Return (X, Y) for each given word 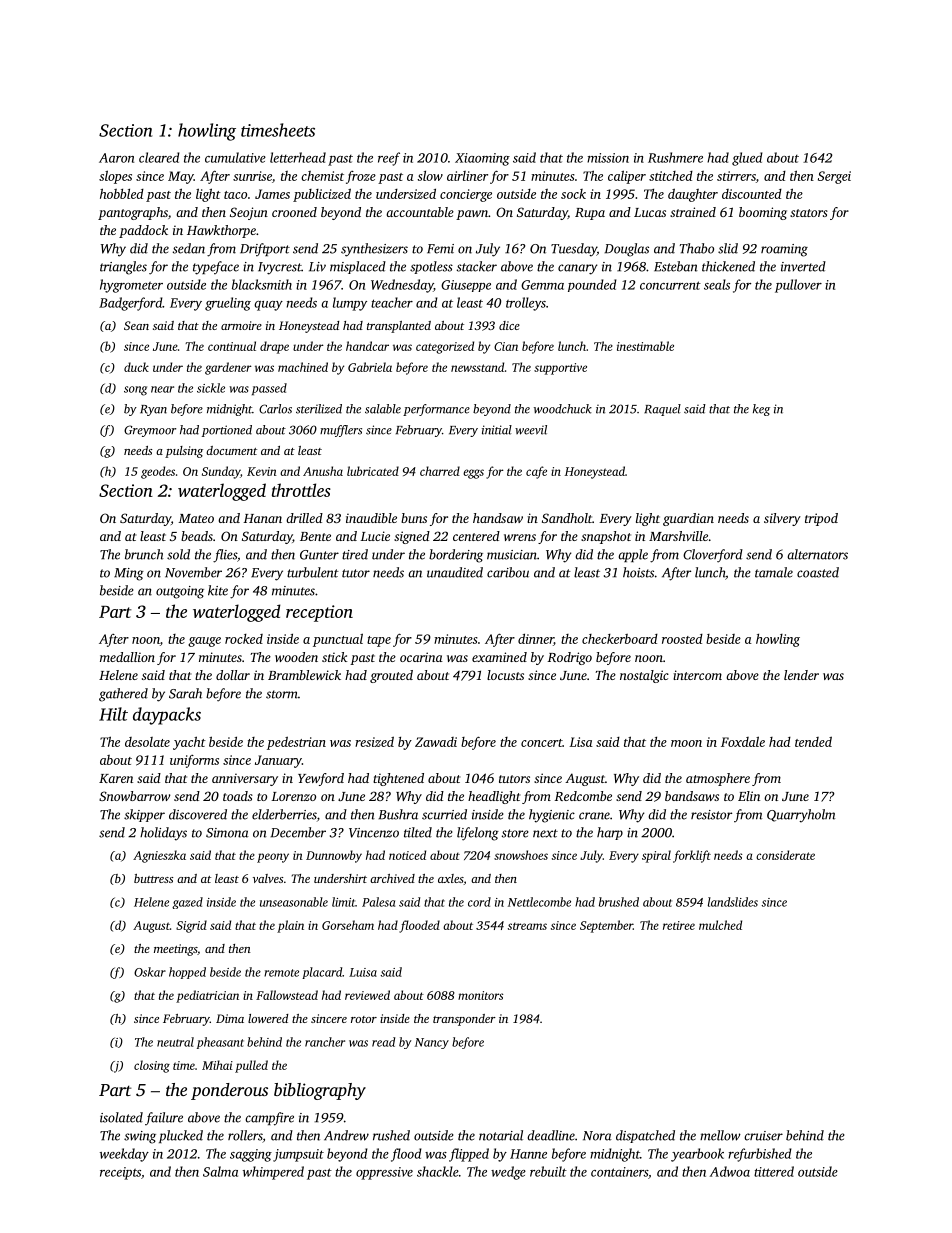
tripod (821, 519)
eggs (473, 474)
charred (440, 471)
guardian (688, 519)
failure (164, 1118)
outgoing (180, 592)
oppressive (384, 1173)
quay (268, 306)
